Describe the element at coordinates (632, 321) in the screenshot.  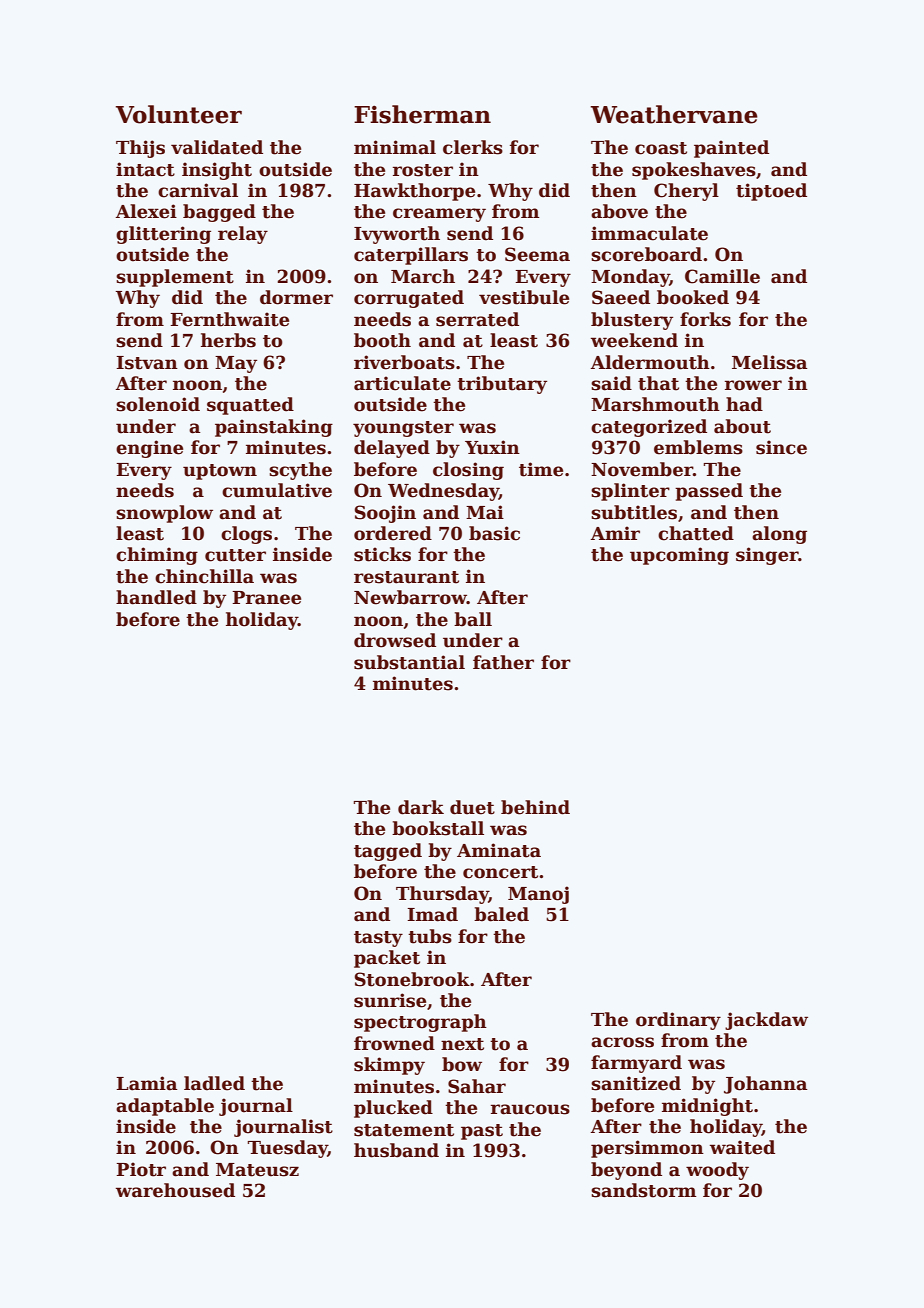
I see `blustery` at that location.
